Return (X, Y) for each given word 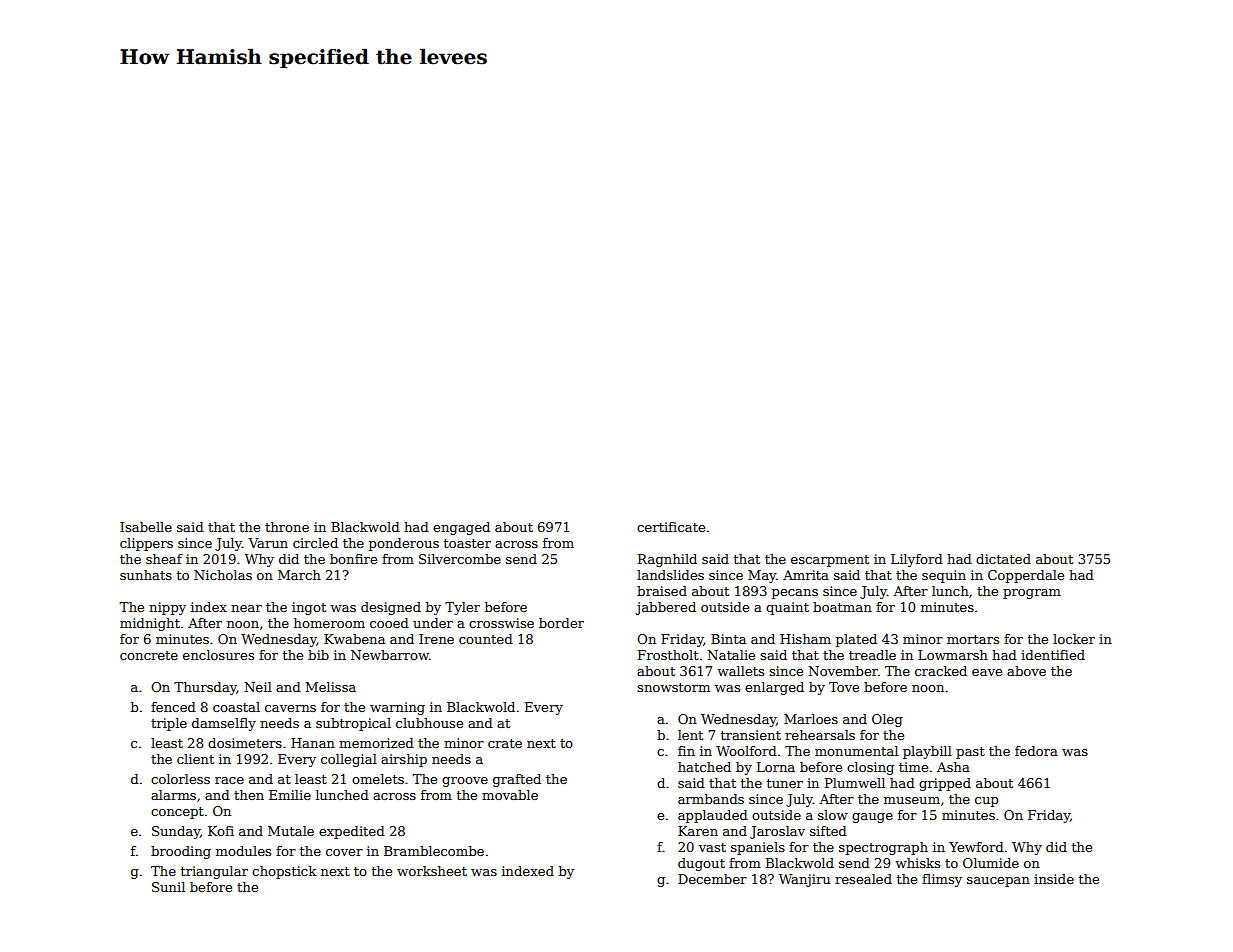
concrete (149, 655)
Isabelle (146, 527)
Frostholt (668, 655)
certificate (671, 527)
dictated (1003, 559)
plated (856, 640)
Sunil (168, 887)
